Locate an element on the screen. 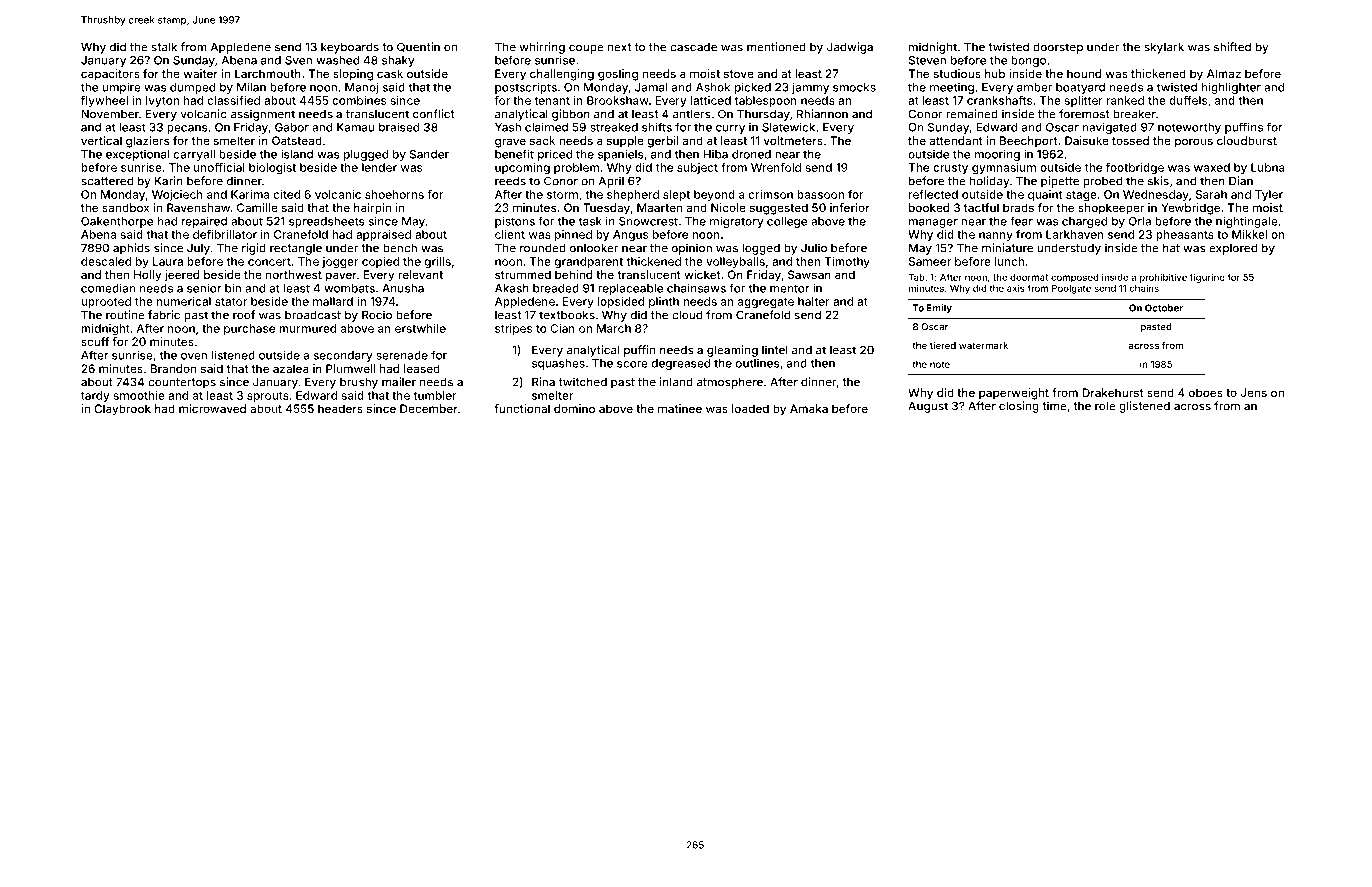  unofficial is located at coordinates (219, 167).
